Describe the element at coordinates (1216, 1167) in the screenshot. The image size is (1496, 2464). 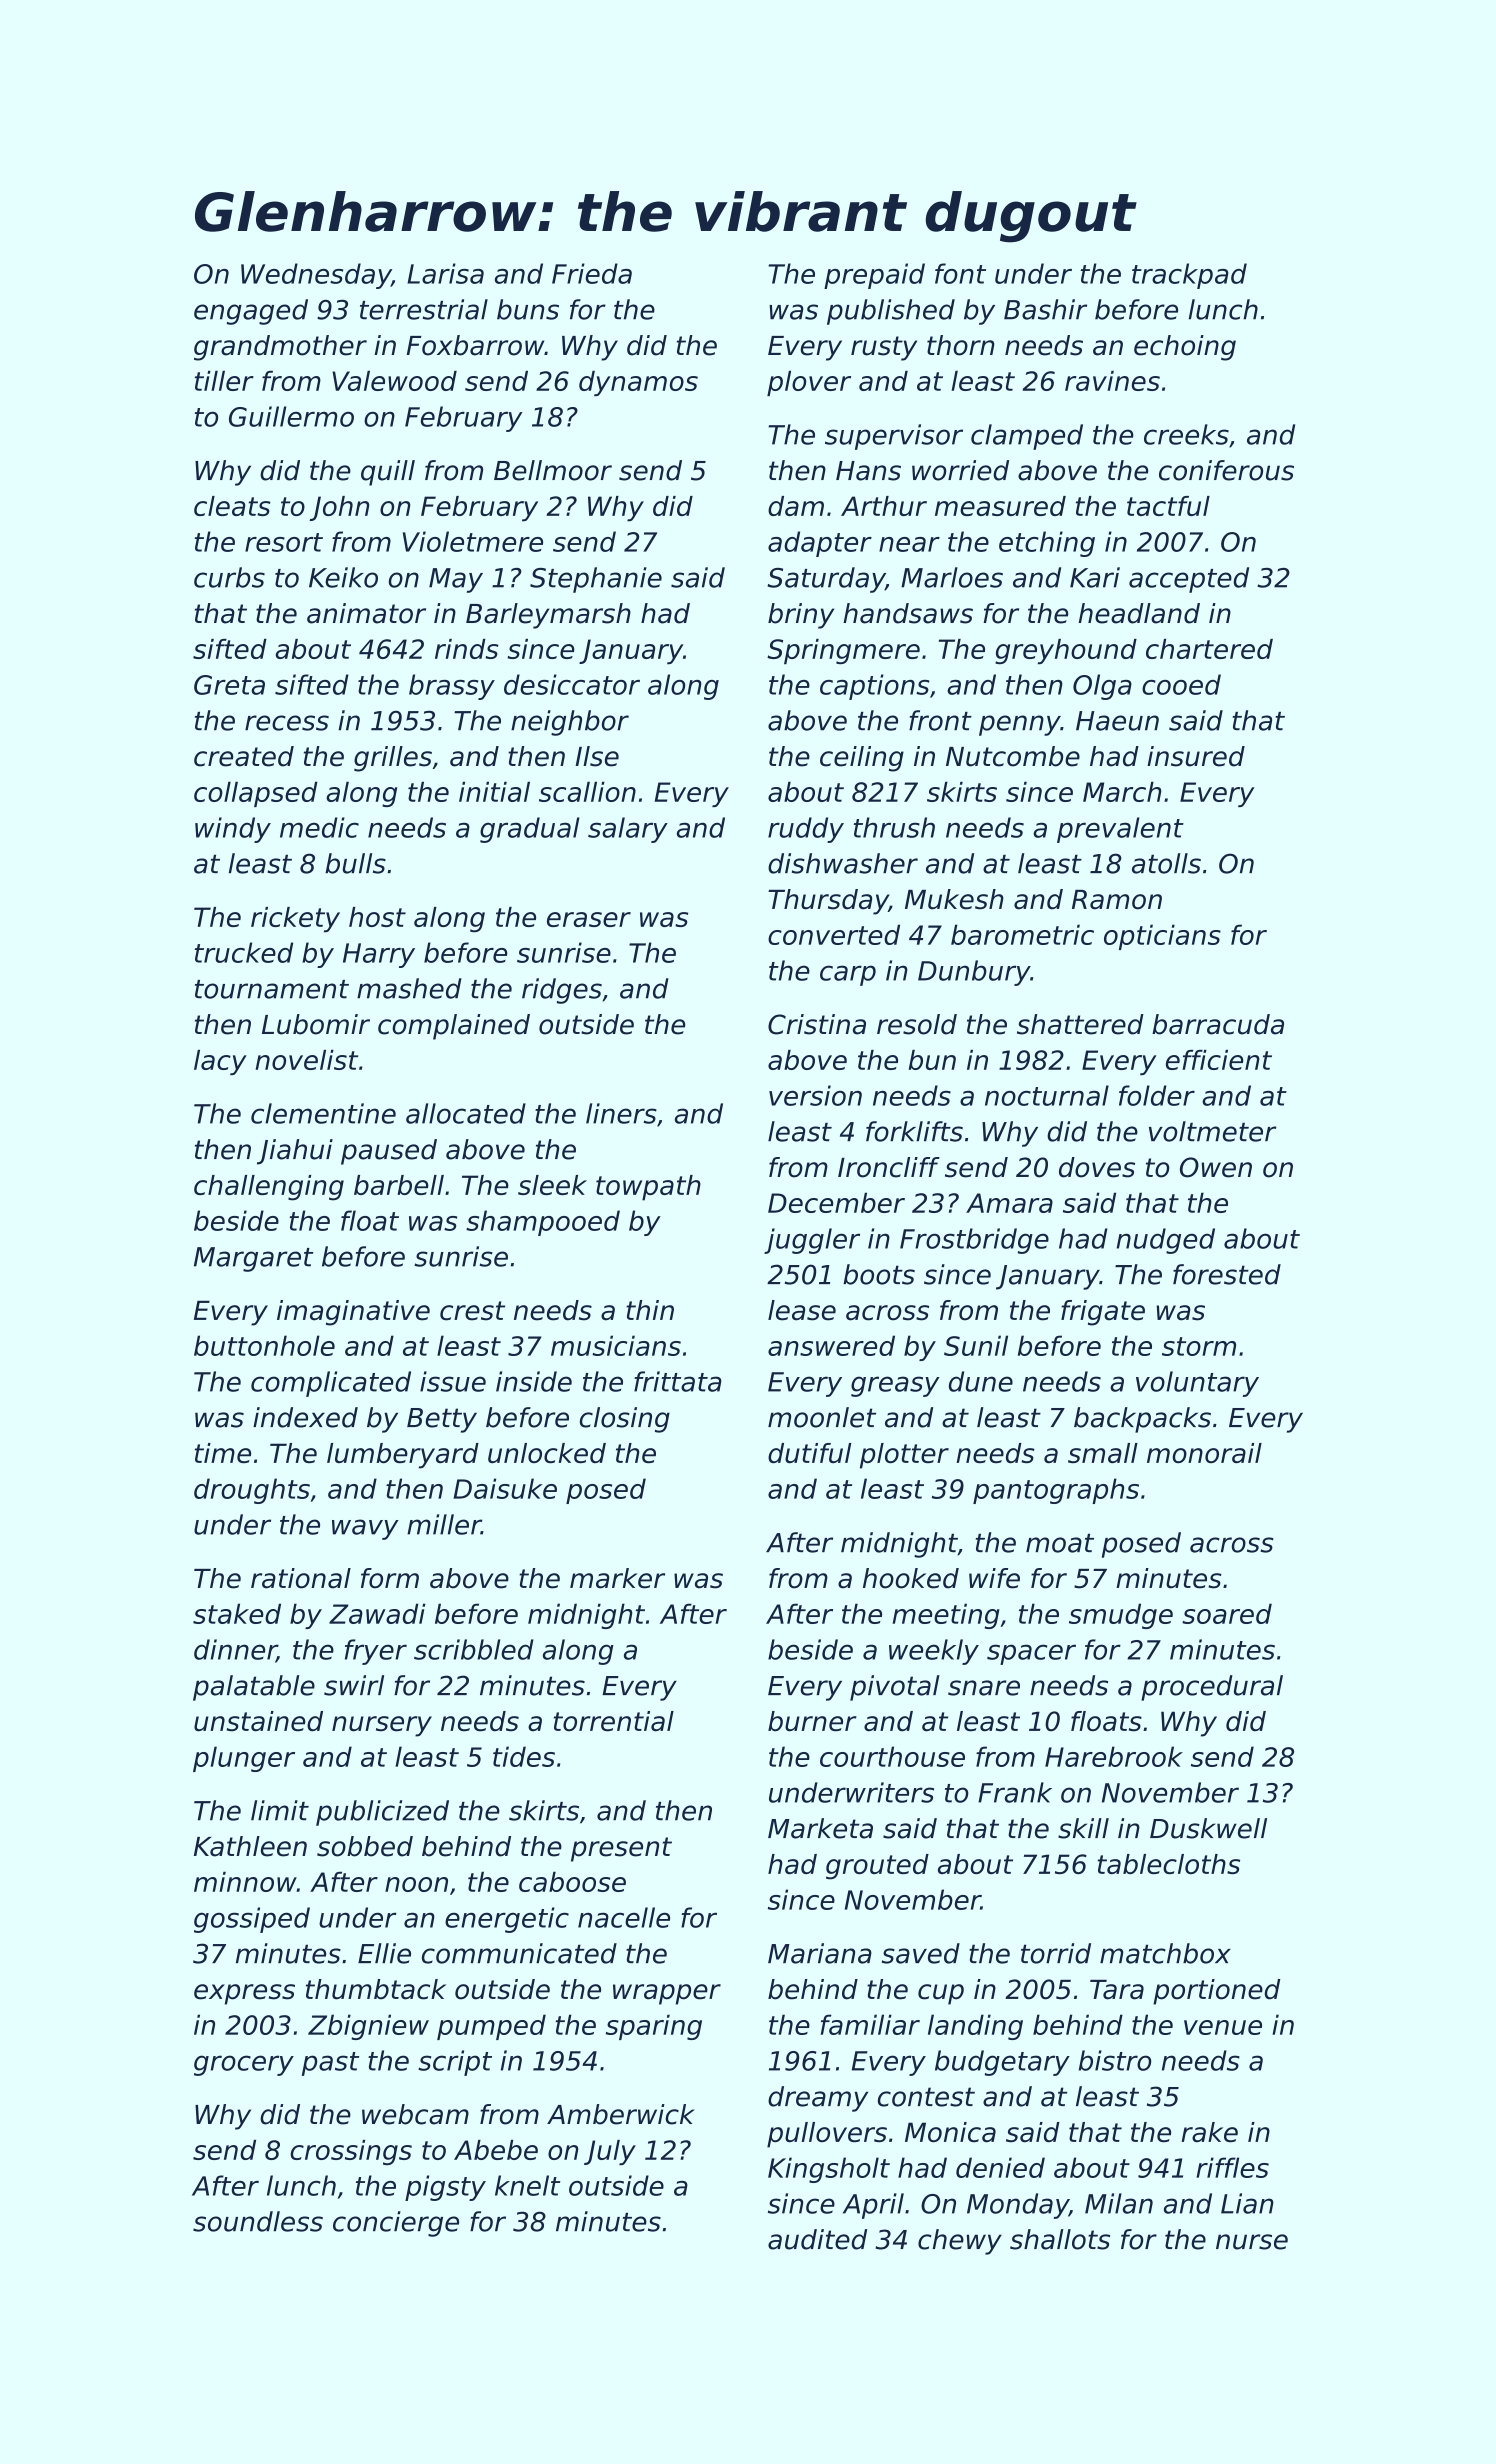
I see `Owen` at that location.
